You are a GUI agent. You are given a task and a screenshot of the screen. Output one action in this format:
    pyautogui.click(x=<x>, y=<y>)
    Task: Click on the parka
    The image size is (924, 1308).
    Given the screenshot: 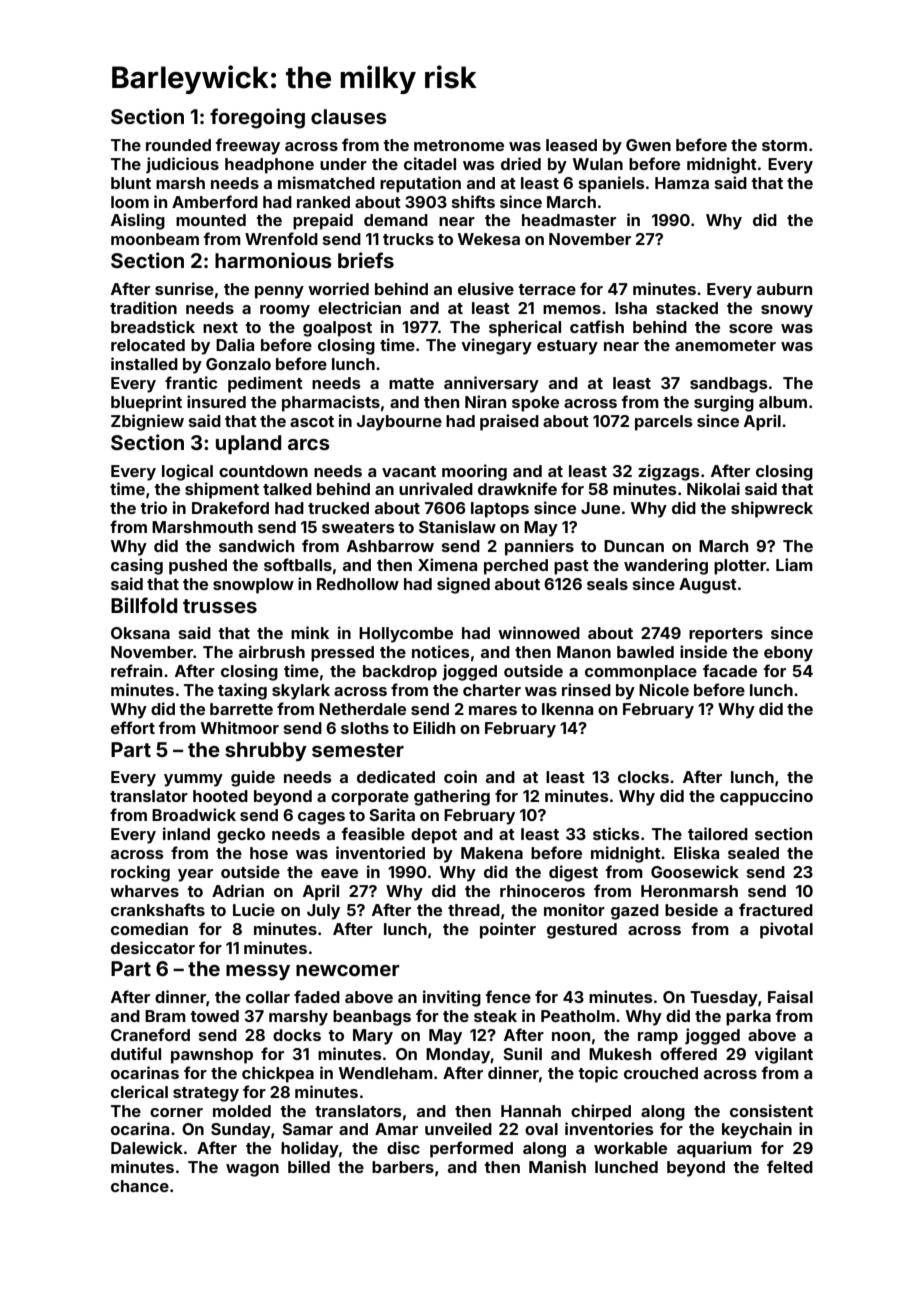 What is the action you would take?
    pyautogui.click(x=748, y=1018)
